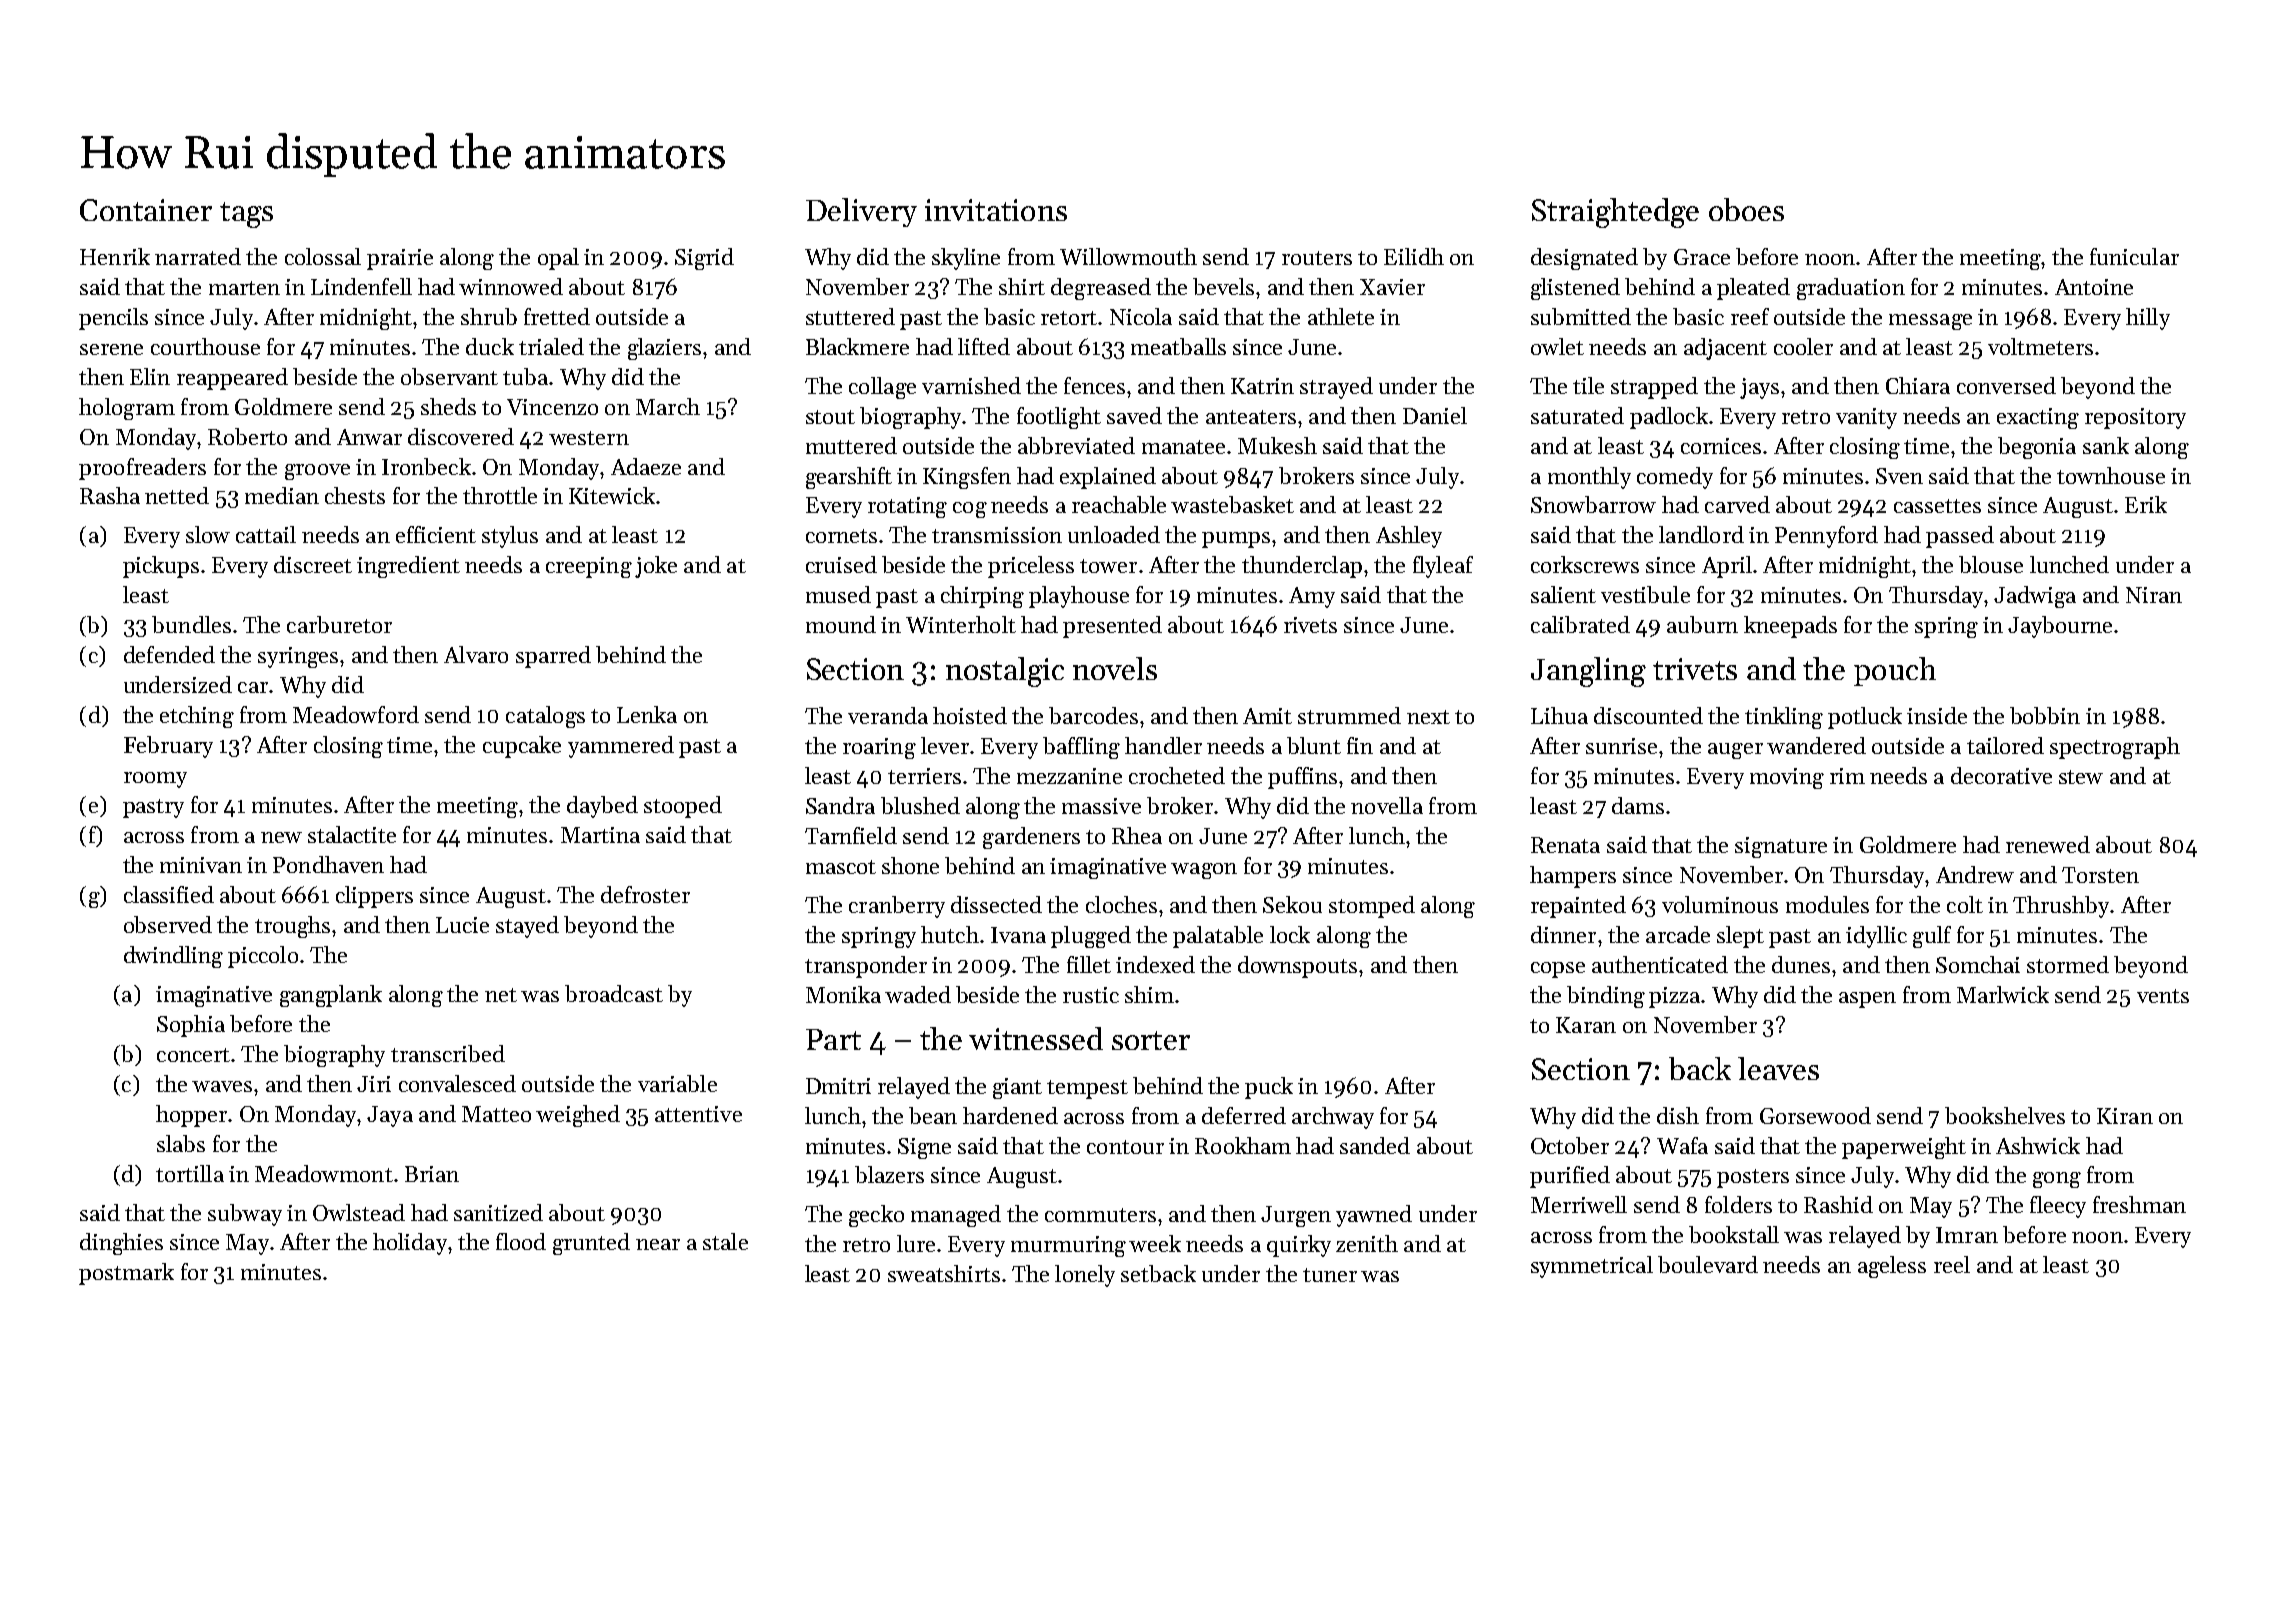 Image resolution: width=2282 pixels, height=1614 pixels. I want to click on postmark, so click(126, 1274).
